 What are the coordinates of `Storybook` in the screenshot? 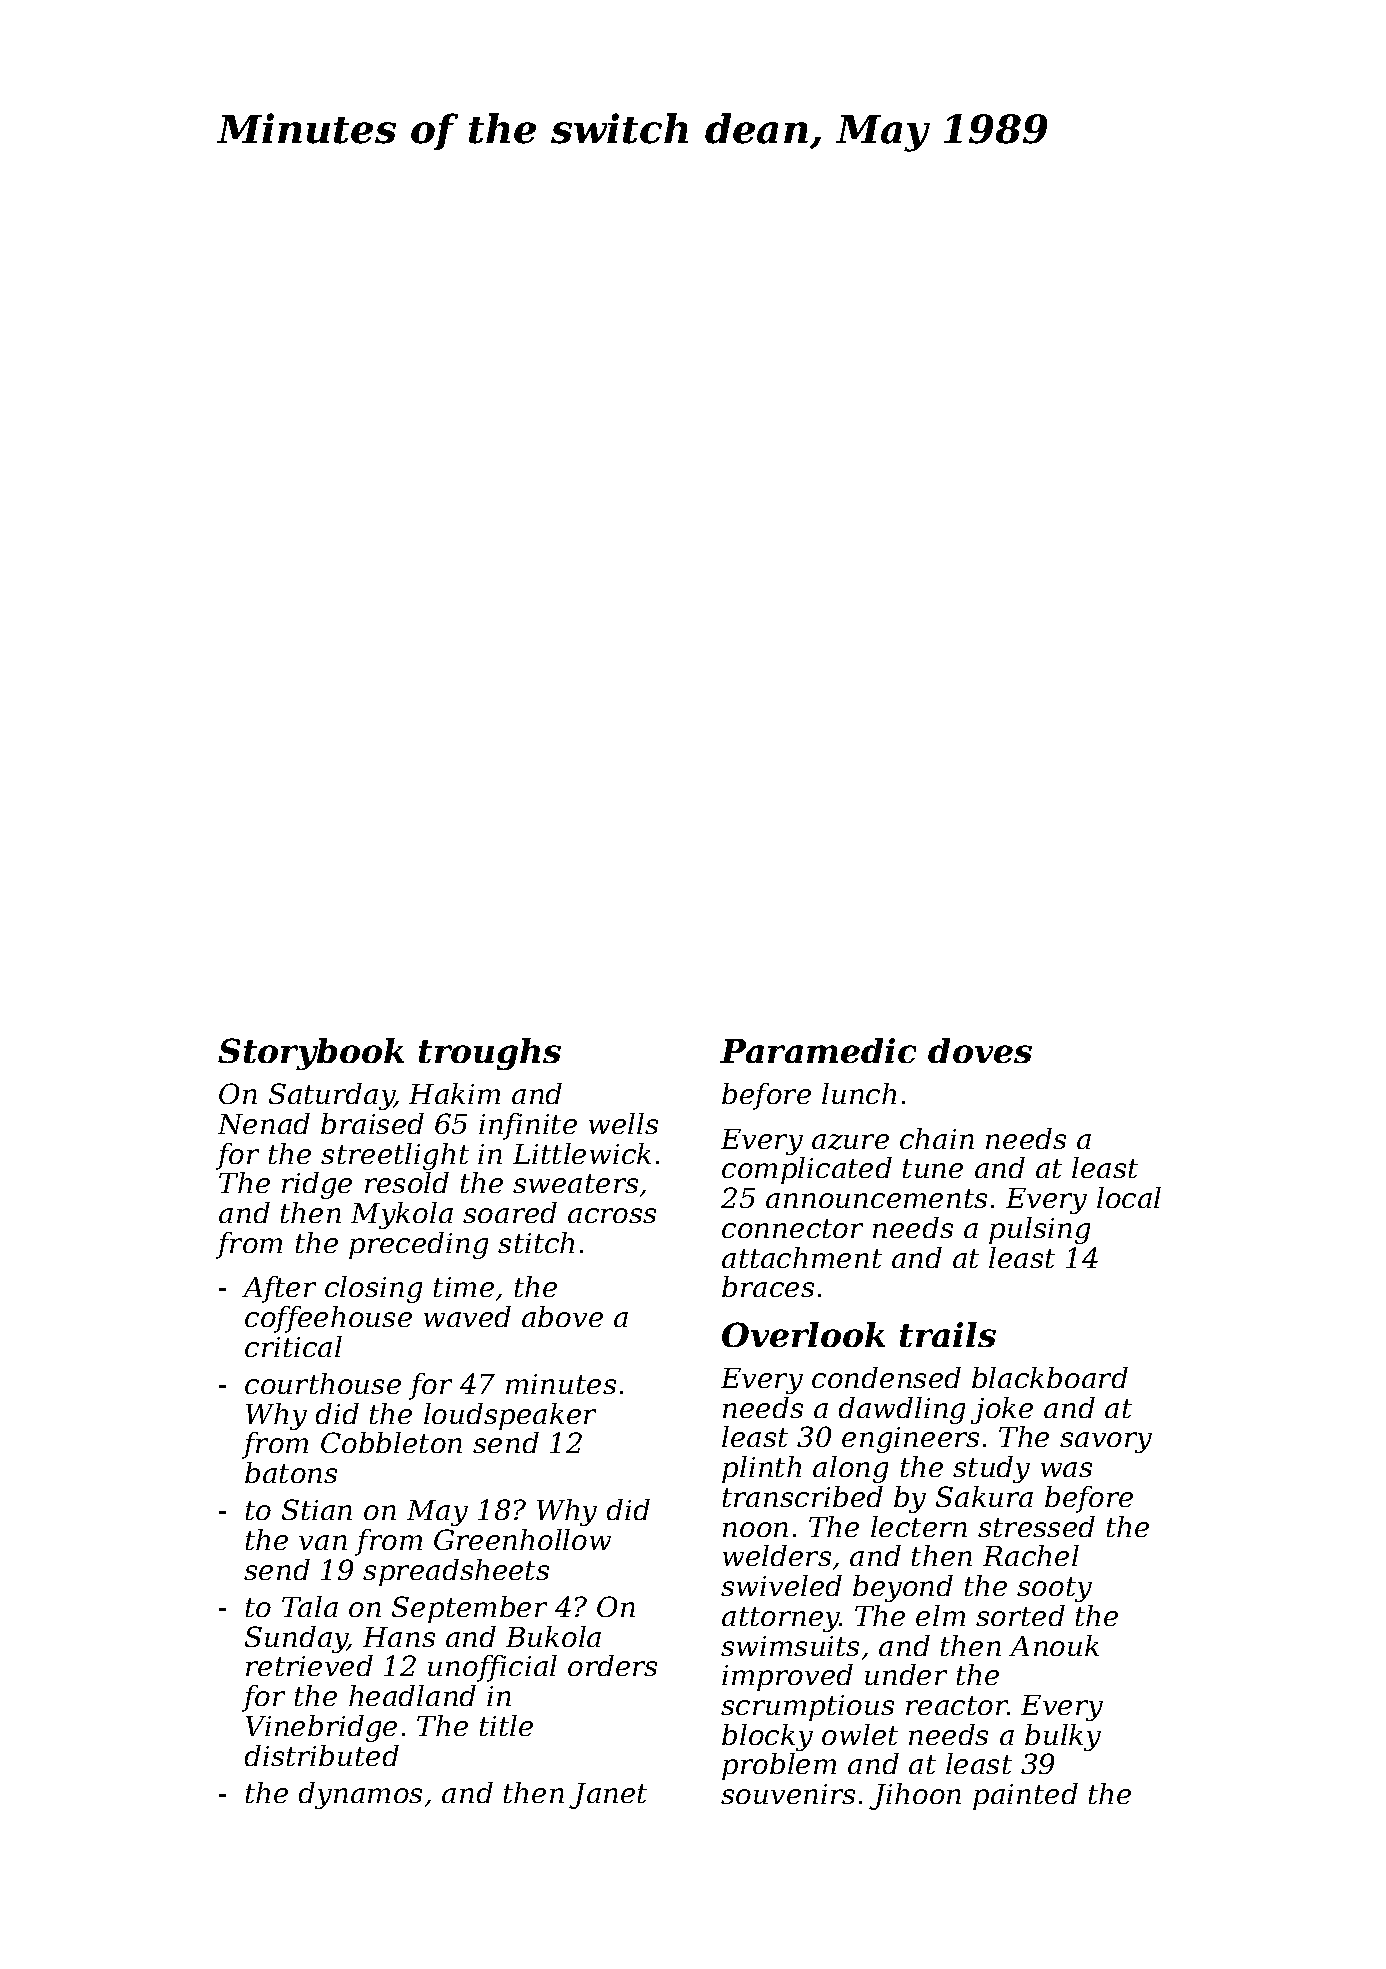 It's located at (311, 1054).
